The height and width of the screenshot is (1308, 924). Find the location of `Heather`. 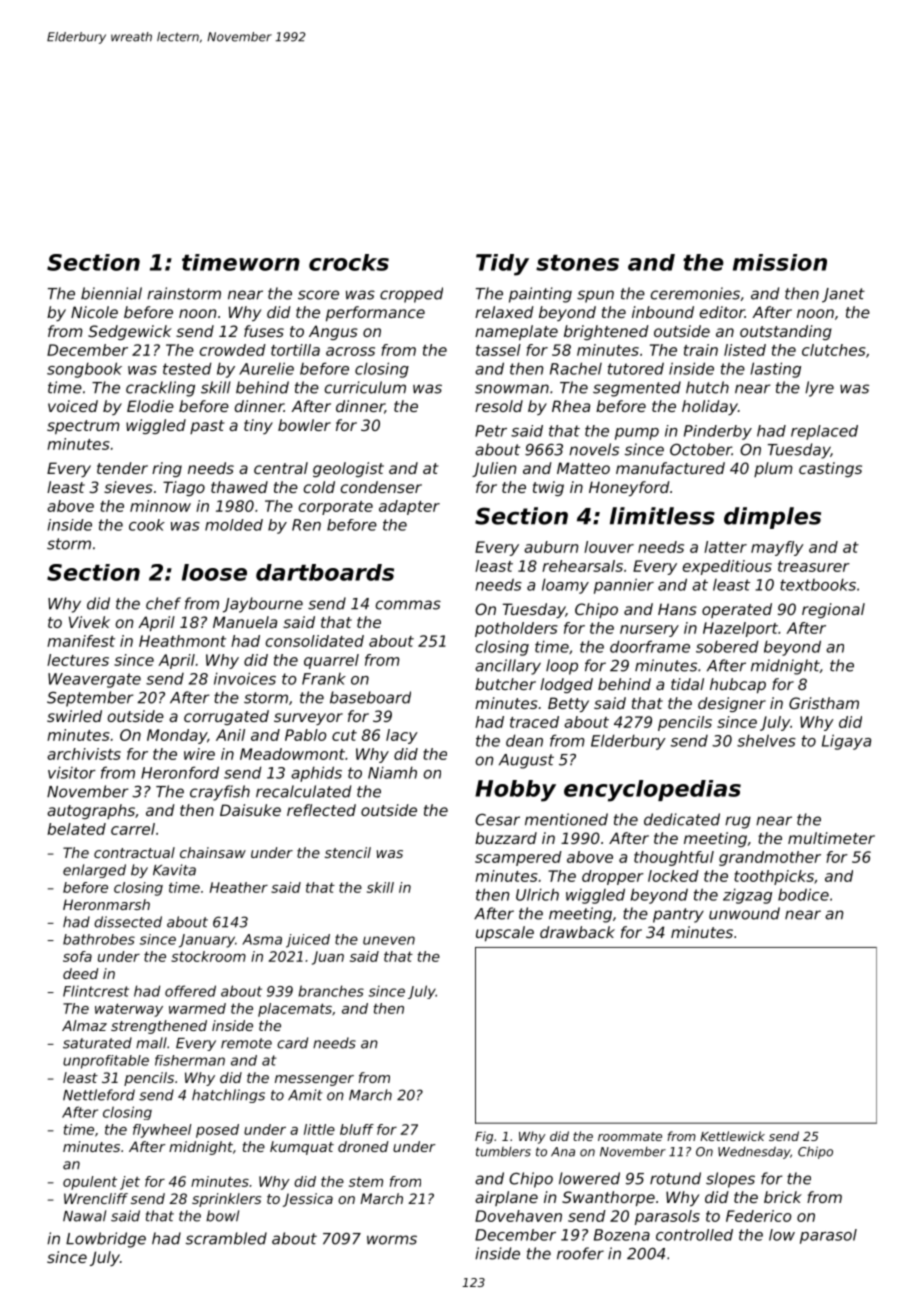

Heather is located at coordinates (239, 887).
